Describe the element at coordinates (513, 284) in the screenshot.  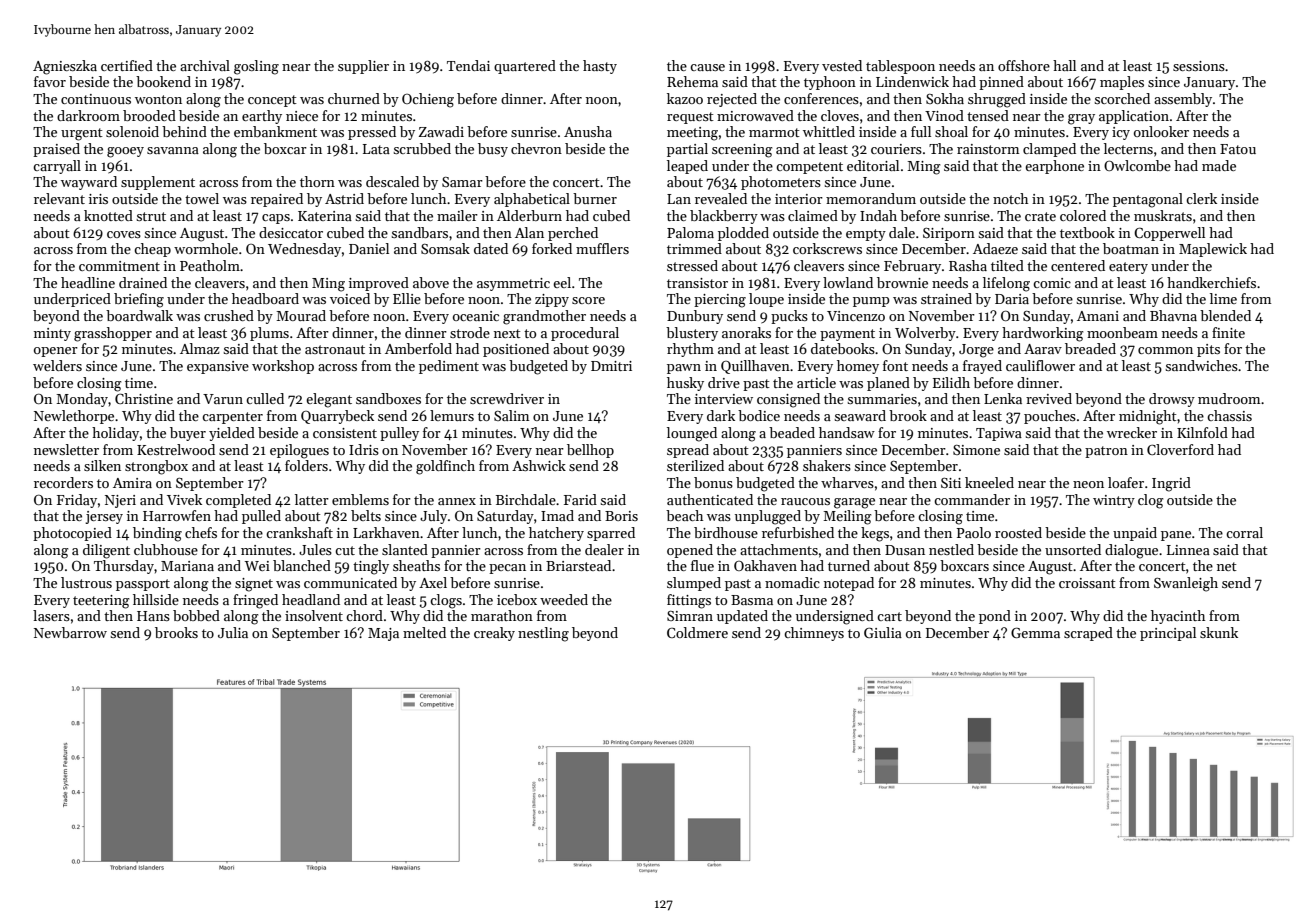
I see `asymmetric` at that location.
